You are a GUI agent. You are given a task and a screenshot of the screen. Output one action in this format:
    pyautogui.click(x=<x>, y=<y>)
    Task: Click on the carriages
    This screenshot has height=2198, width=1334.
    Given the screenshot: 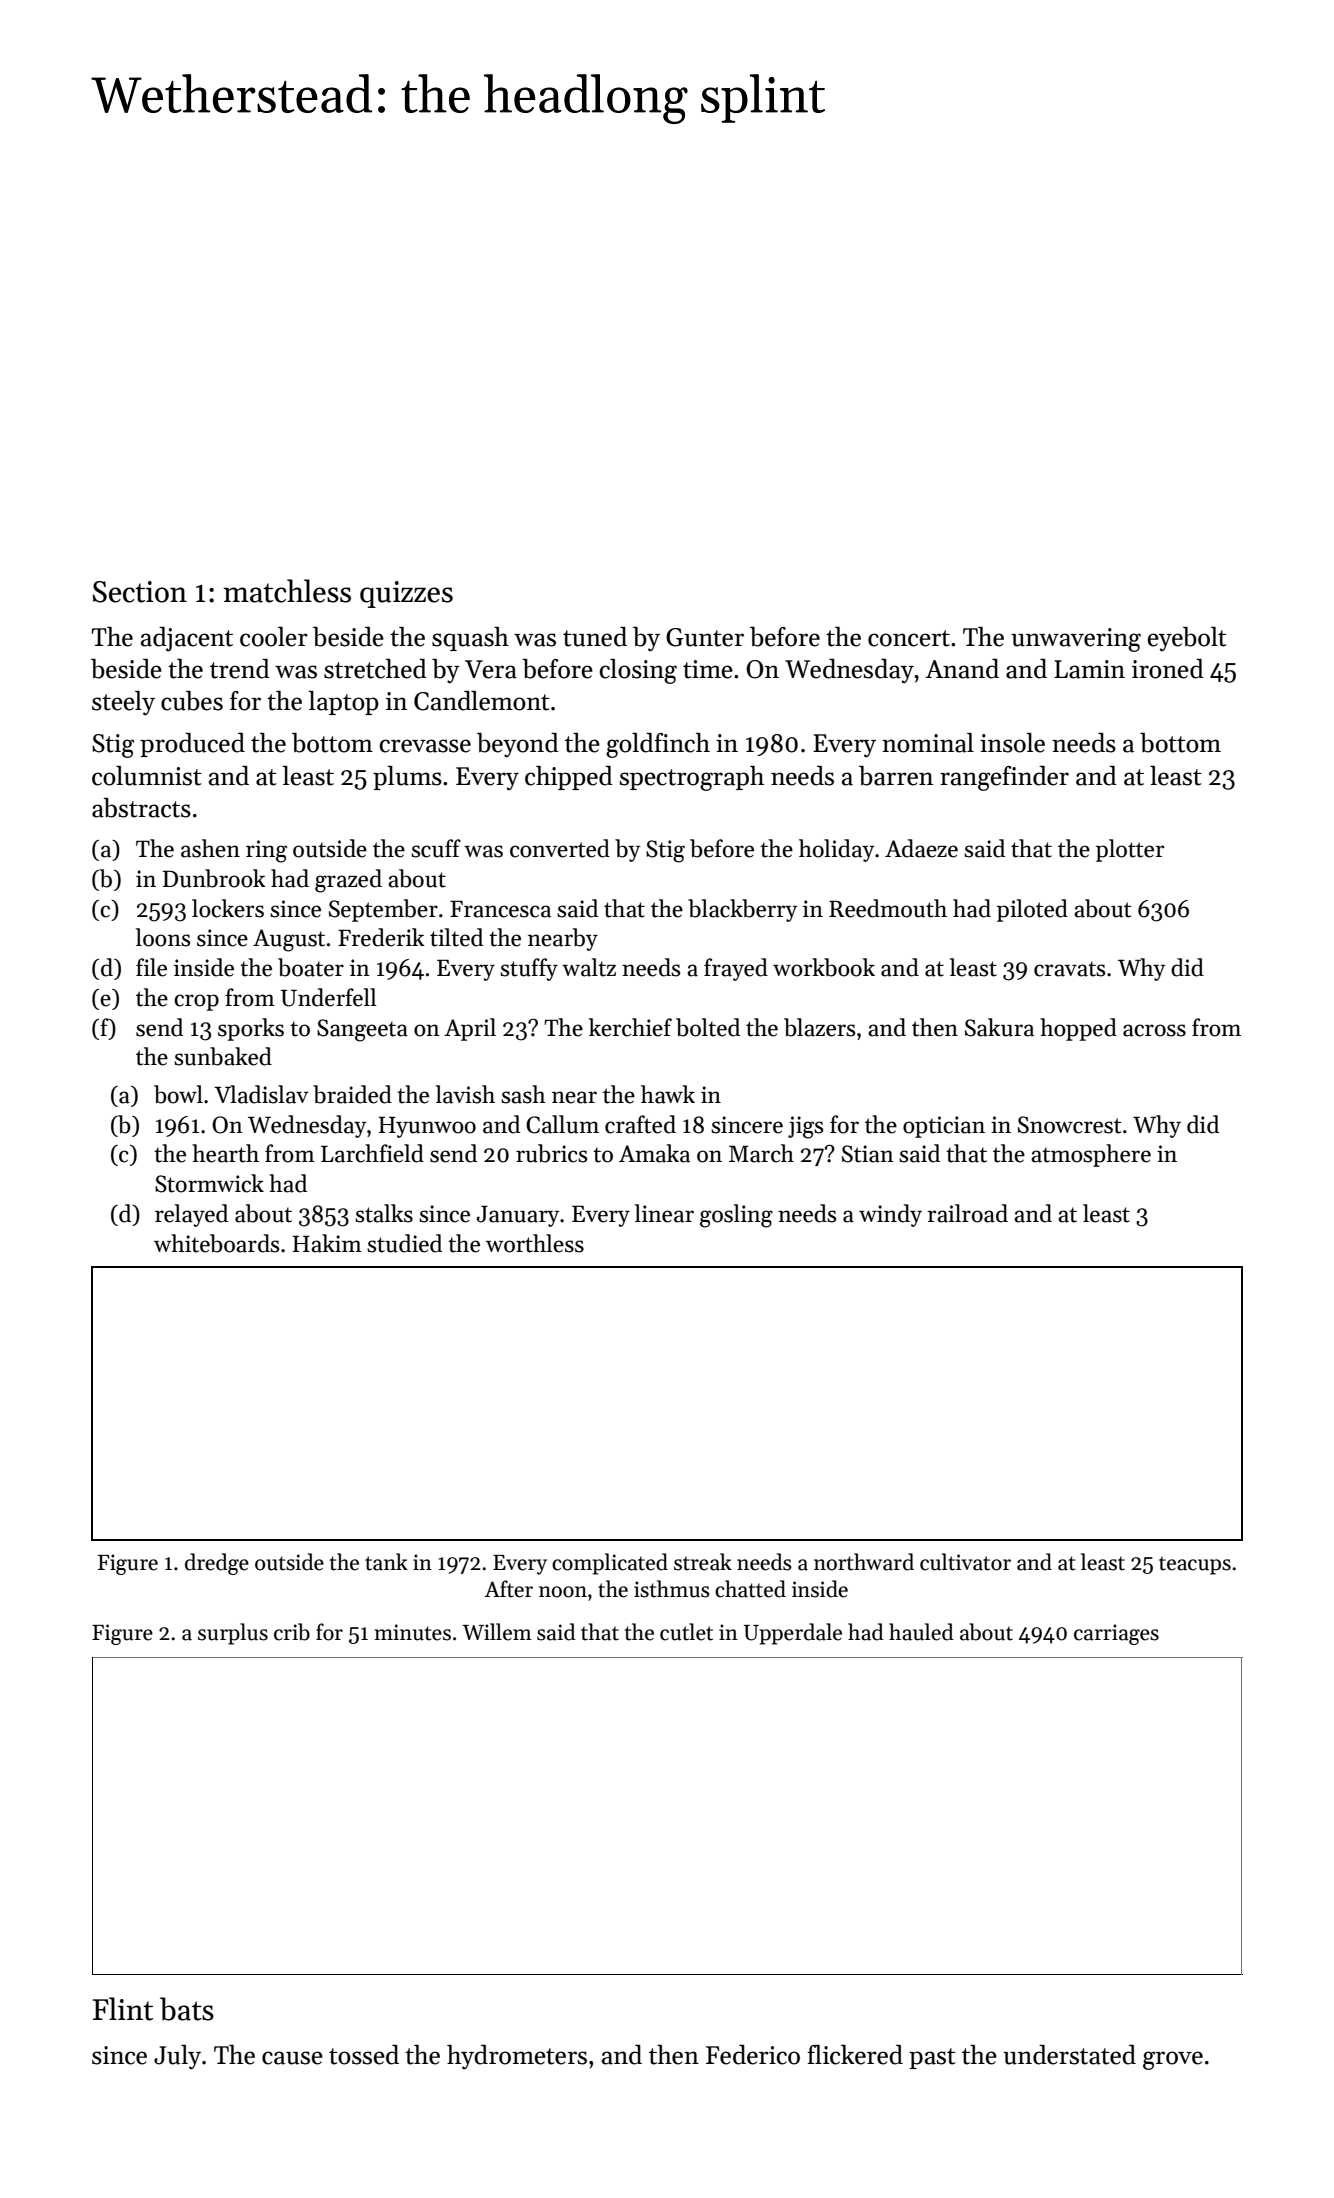 What is the action you would take?
    pyautogui.click(x=1116, y=1634)
